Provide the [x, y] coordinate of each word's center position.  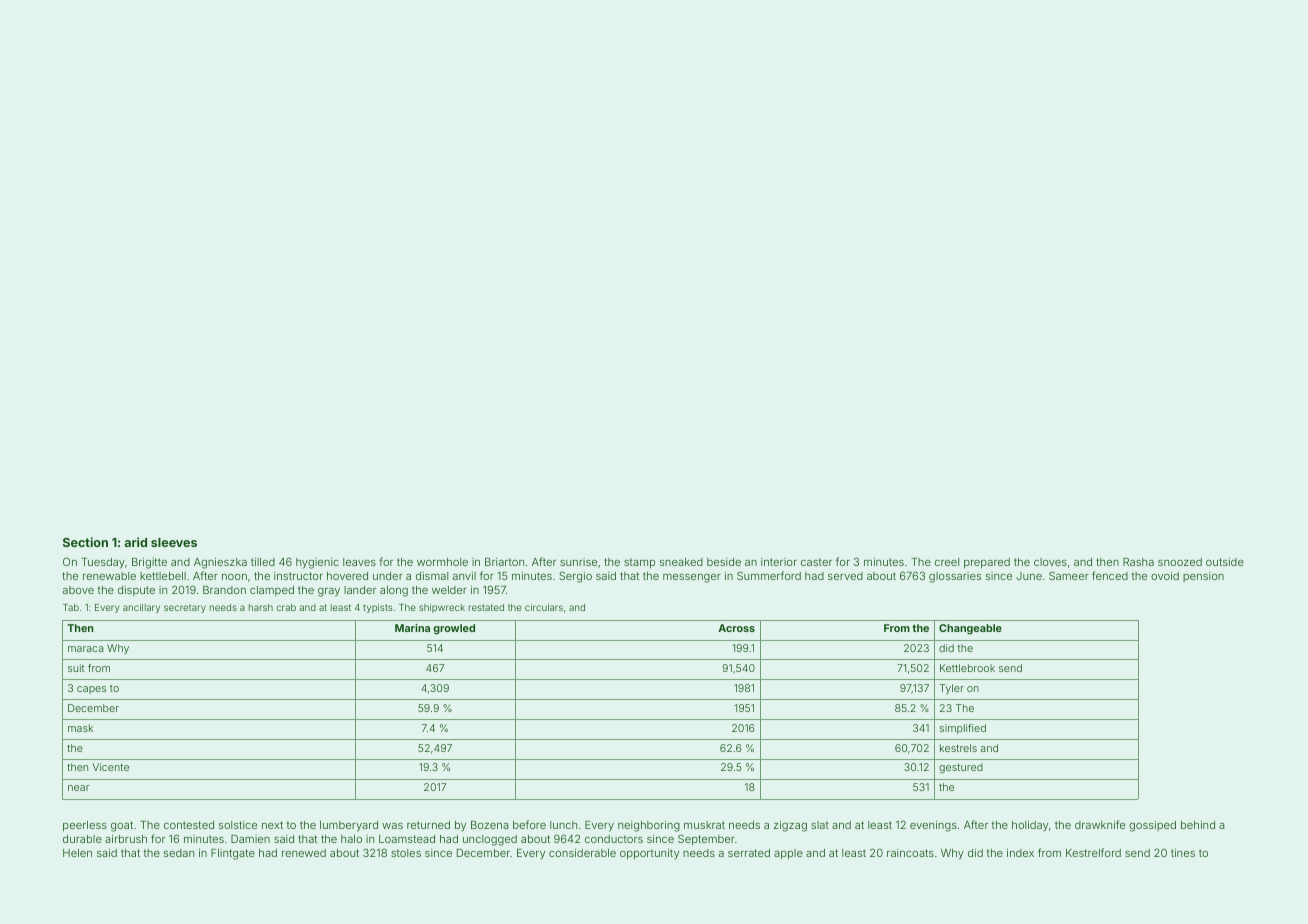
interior [779, 562]
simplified [963, 729]
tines [1183, 853]
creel [947, 562]
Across [736, 628]
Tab [71, 607]
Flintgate [233, 854]
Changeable [970, 629]
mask [80, 728]
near [78, 788]
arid [135, 542]
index [1020, 853]
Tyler [951, 689]
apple [788, 854]
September [706, 839]
